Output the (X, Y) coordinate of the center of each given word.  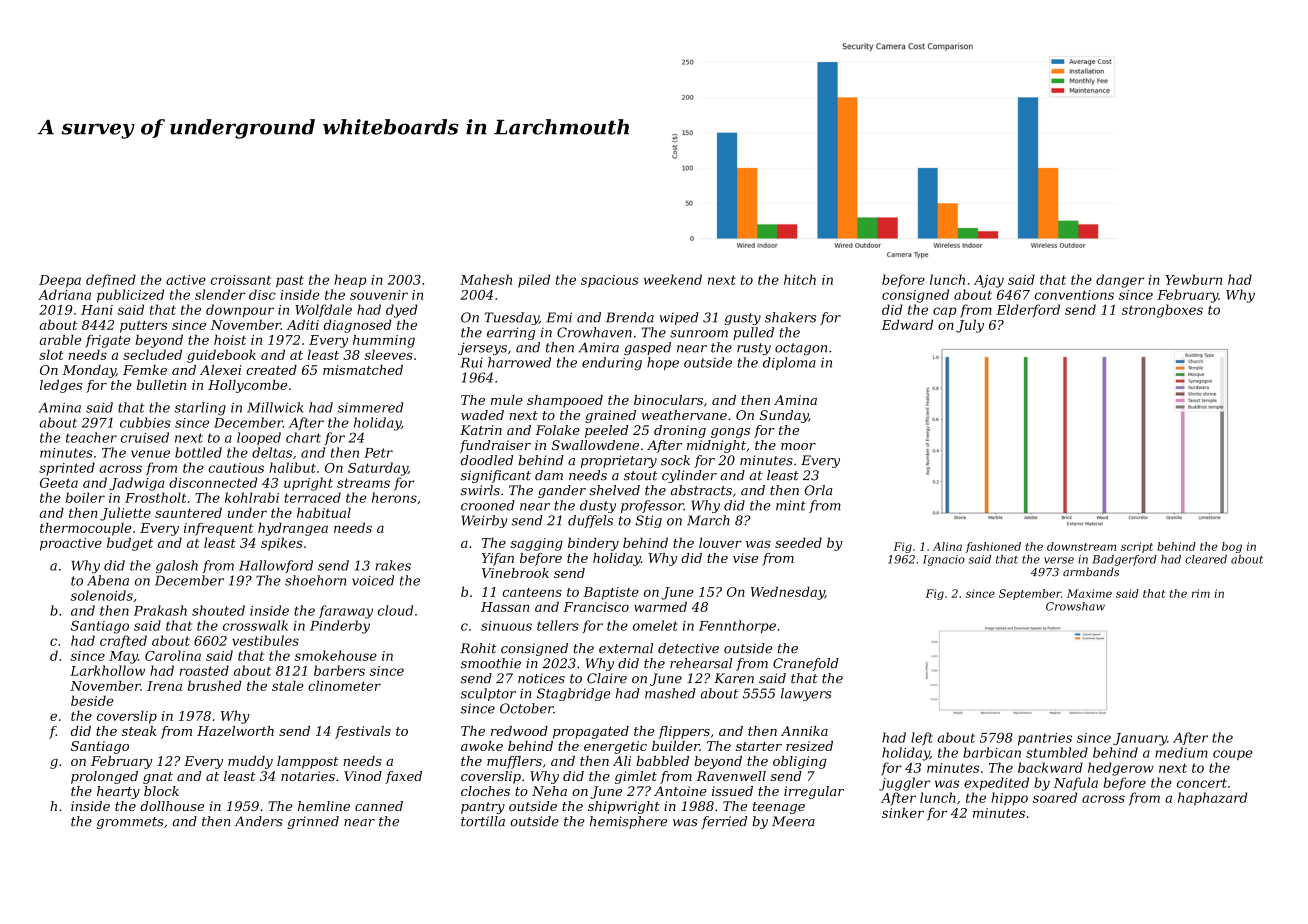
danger (1120, 281)
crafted (123, 642)
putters (143, 327)
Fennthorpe (737, 626)
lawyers (806, 694)
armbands (1091, 571)
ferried (724, 822)
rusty (754, 349)
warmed (660, 606)
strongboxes (1162, 311)
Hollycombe (247, 386)
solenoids (102, 595)
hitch (800, 279)
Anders (259, 821)
